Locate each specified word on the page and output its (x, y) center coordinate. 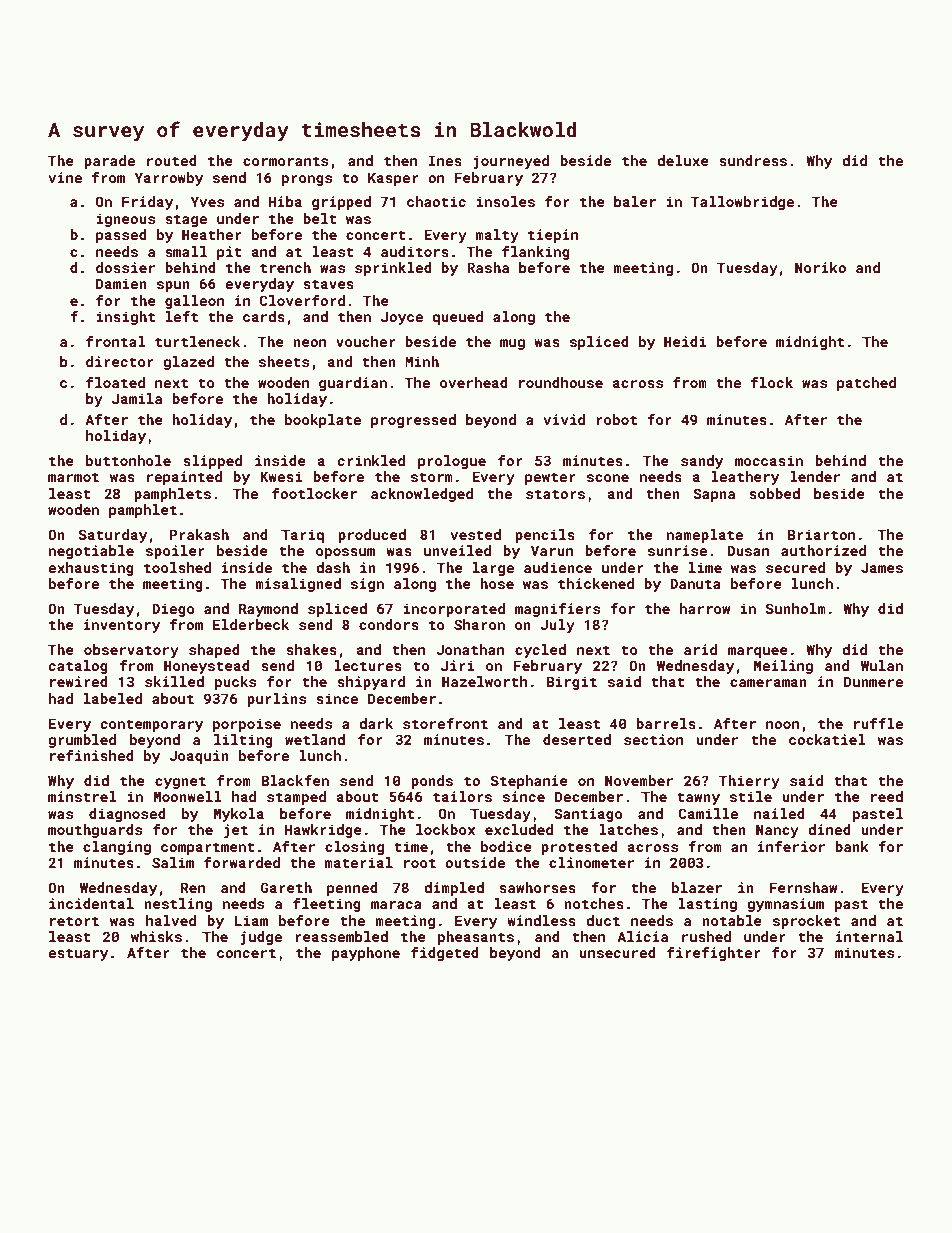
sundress (753, 160)
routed (172, 160)
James (882, 567)
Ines (445, 160)
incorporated (454, 610)
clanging (117, 848)
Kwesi (281, 476)
